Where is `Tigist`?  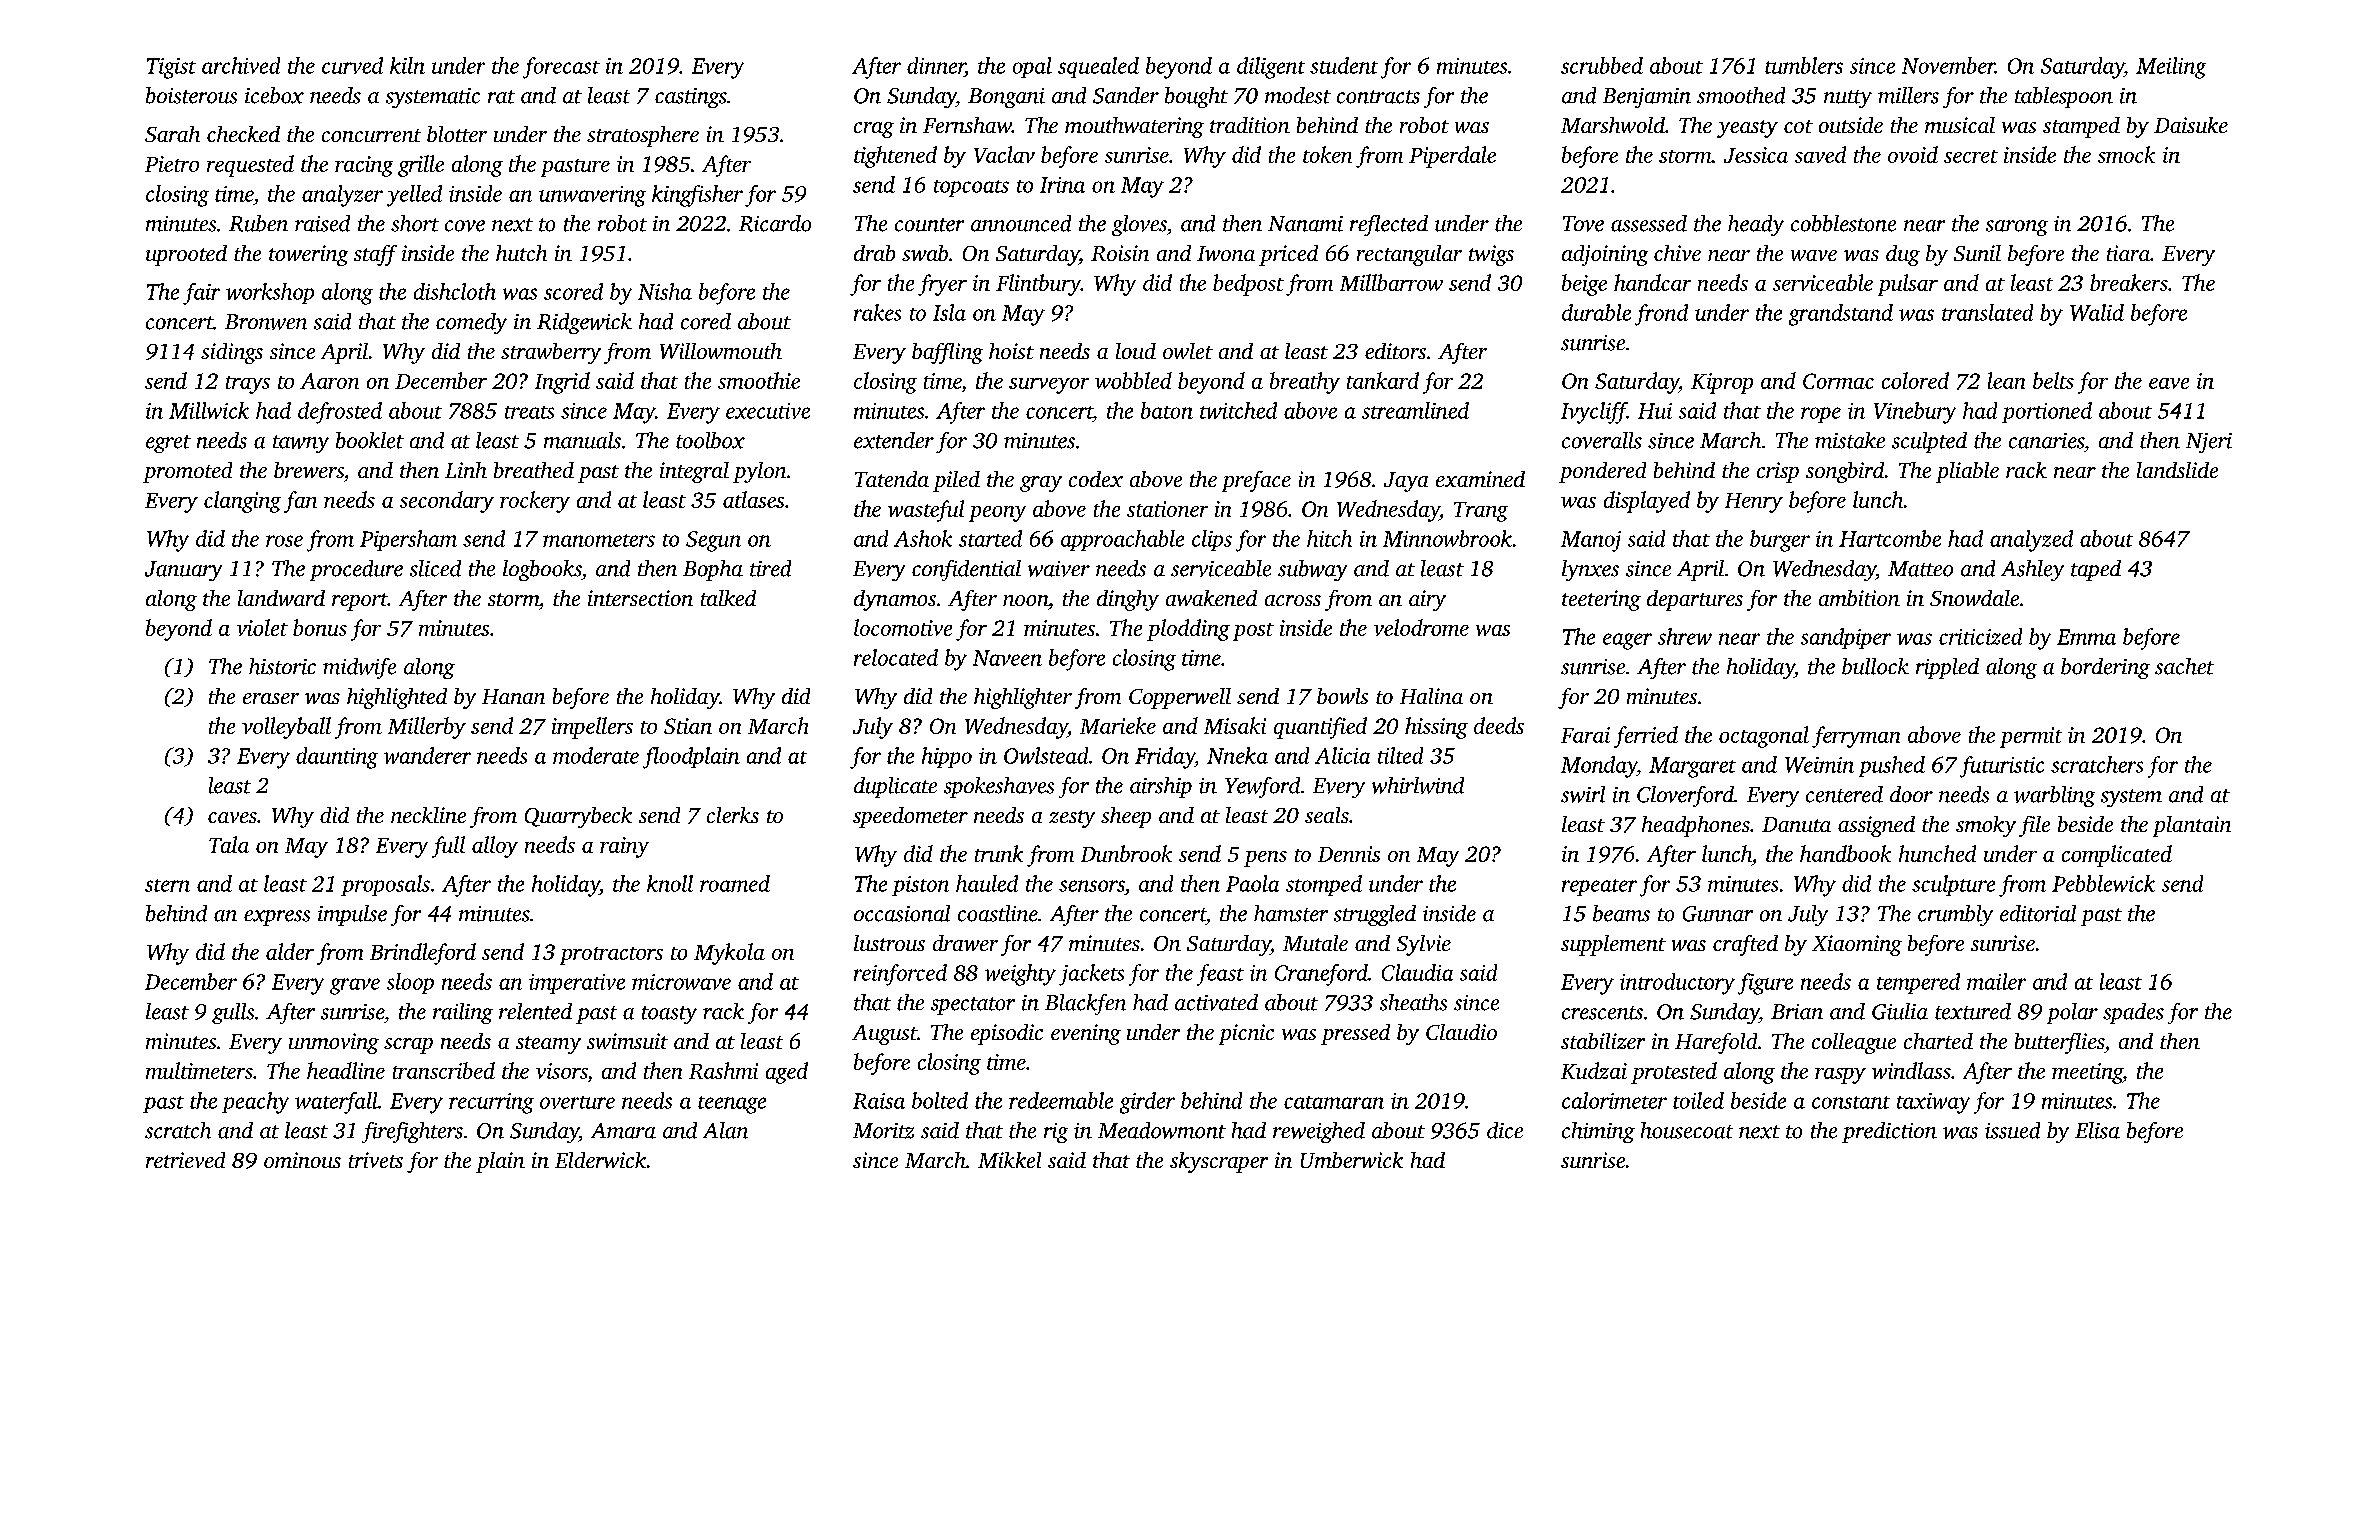
Tigist is located at coordinates (171, 68).
